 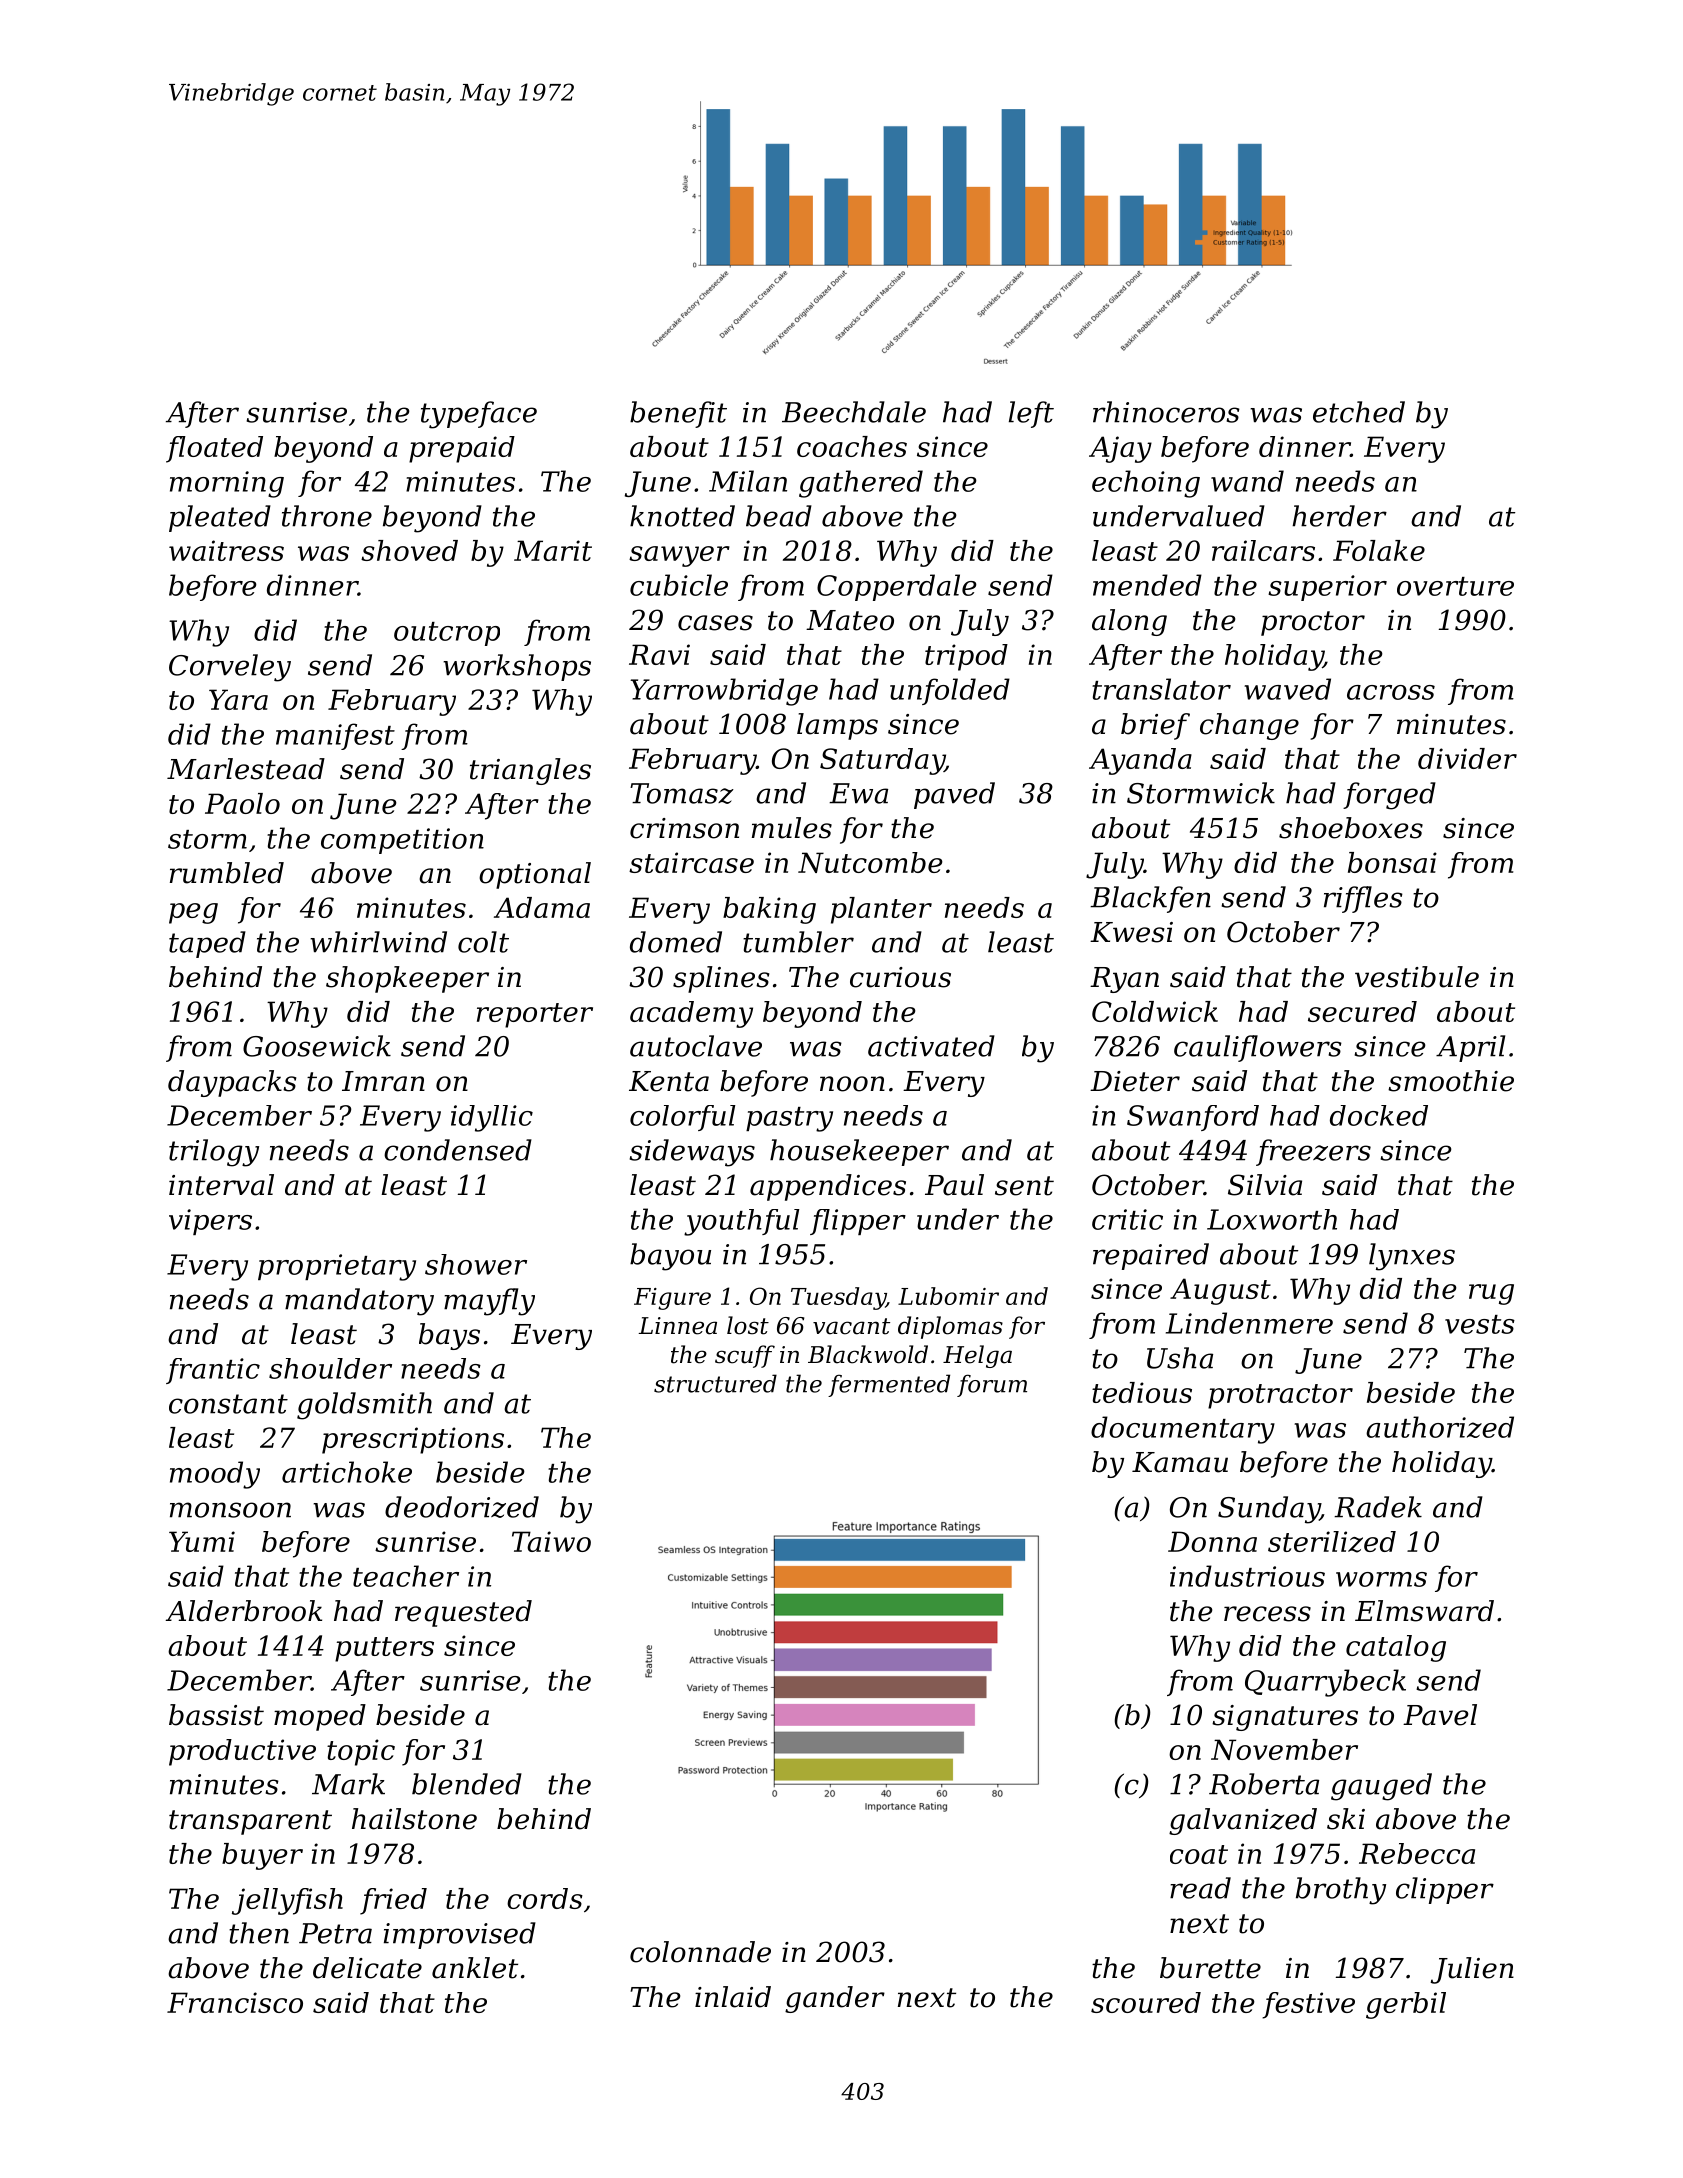 What do you see at coordinates (214, 449) in the page?
I see `floated` at bounding box center [214, 449].
